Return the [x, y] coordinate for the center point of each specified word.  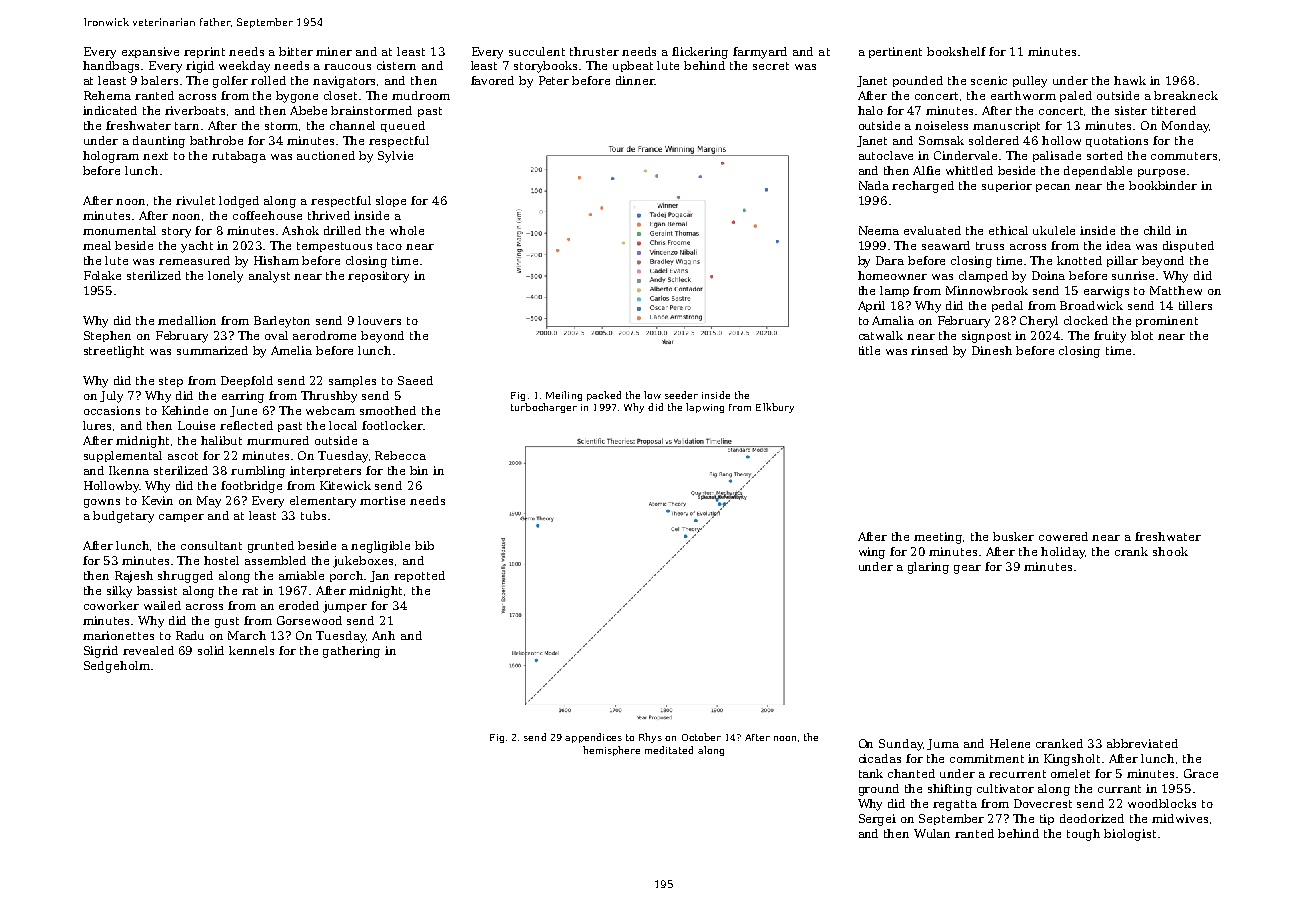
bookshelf [956, 51]
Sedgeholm [117, 667]
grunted [271, 547]
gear [967, 569]
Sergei [877, 820]
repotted [419, 576]
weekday [244, 67]
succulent [537, 51]
